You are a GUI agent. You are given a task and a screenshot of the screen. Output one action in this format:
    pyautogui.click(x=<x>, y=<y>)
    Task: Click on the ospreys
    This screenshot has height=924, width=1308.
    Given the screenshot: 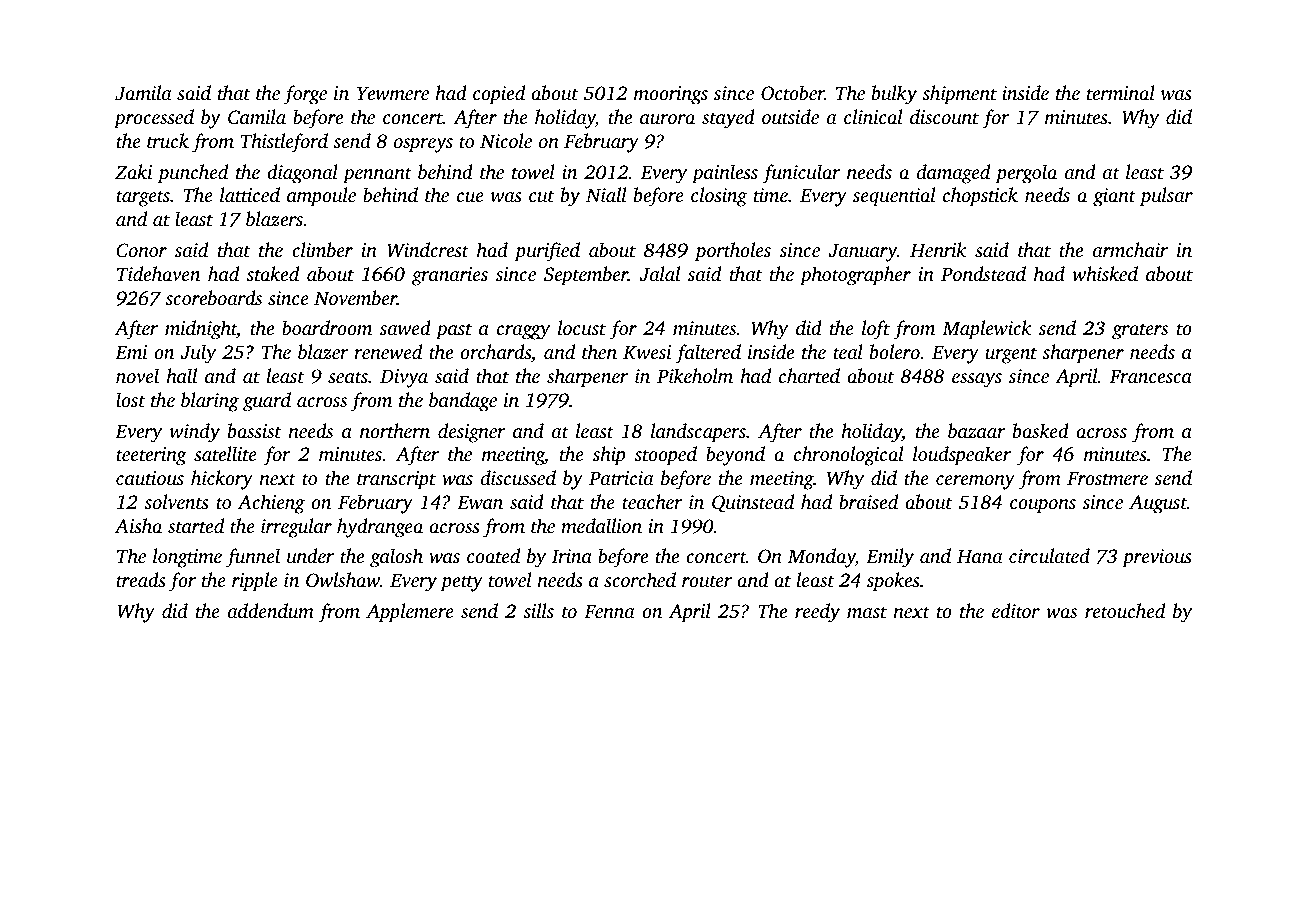 What is the action you would take?
    pyautogui.click(x=423, y=145)
